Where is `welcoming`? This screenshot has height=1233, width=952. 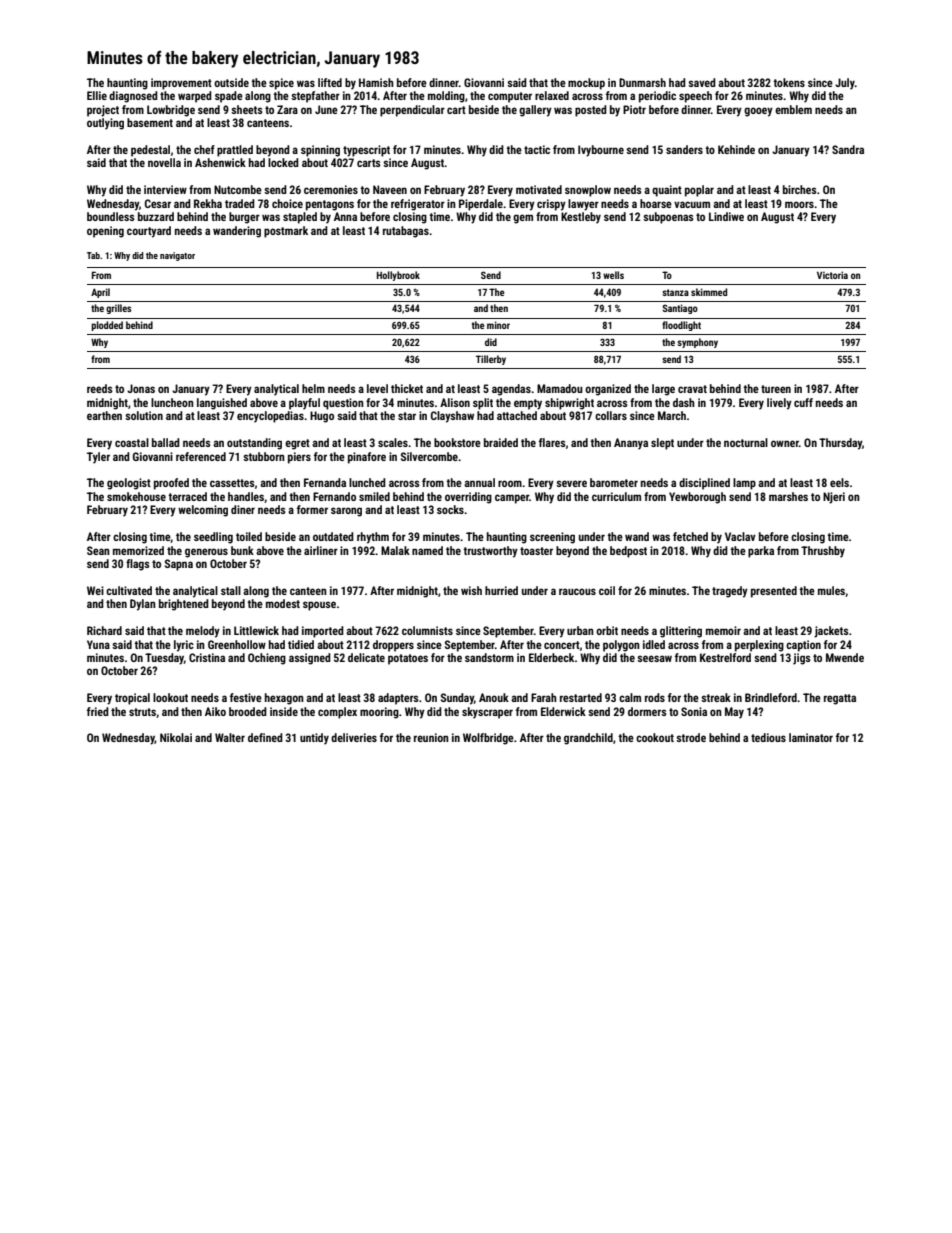
welcoming is located at coordinates (203, 511).
